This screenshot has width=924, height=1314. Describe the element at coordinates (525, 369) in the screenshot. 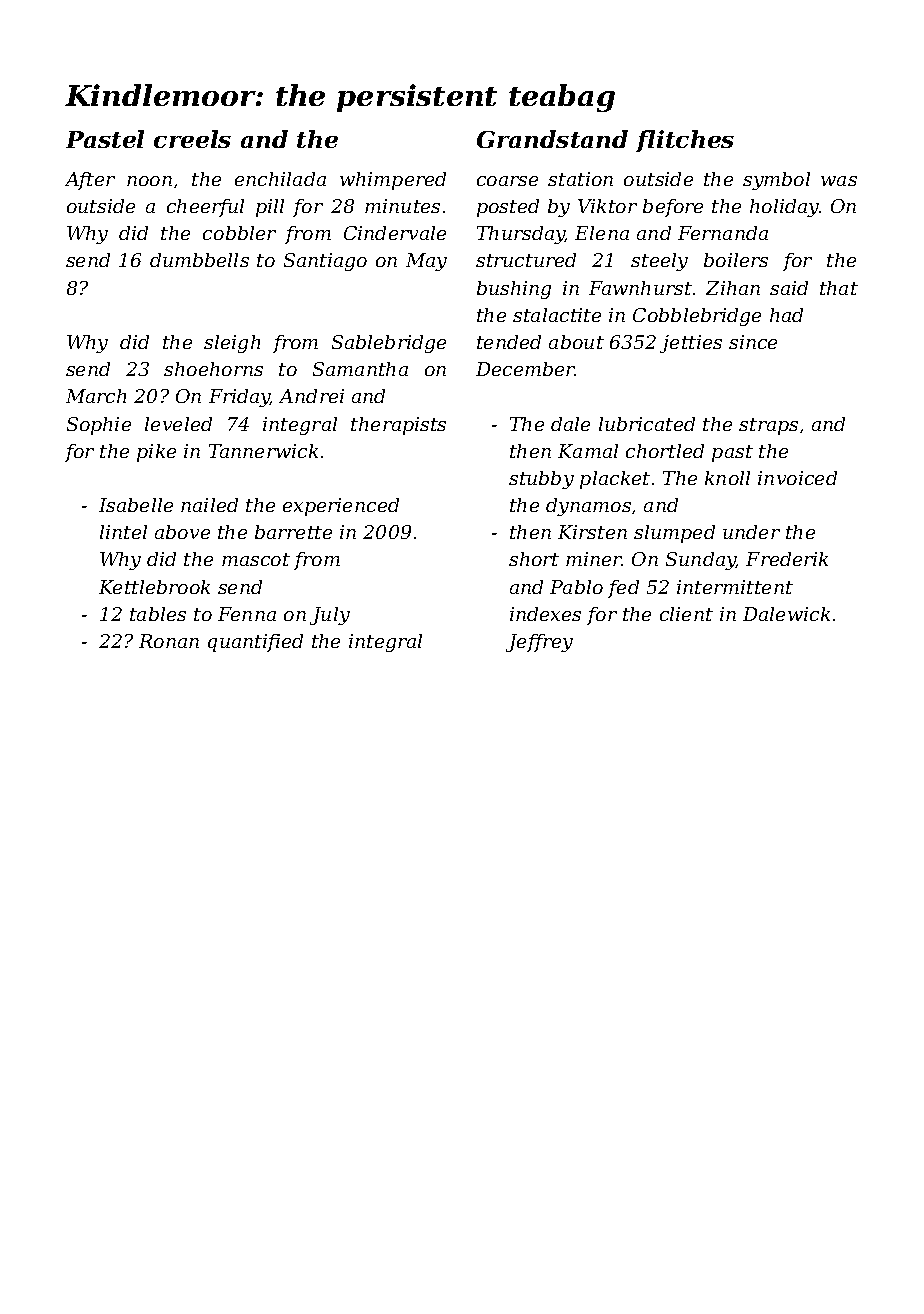

I see `December` at that location.
